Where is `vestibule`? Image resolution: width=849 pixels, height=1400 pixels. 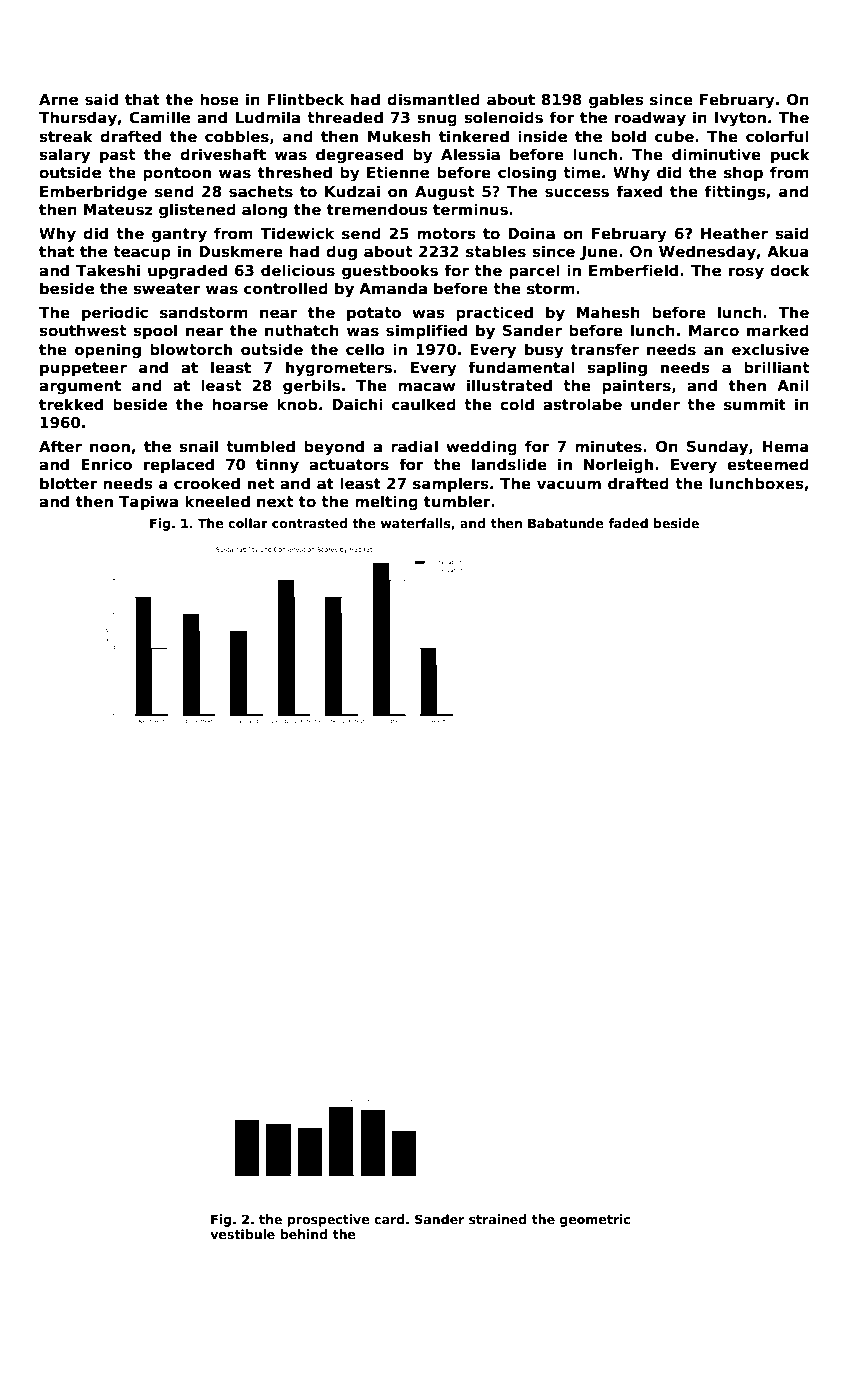 vestibule is located at coordinates (242, 1234).
